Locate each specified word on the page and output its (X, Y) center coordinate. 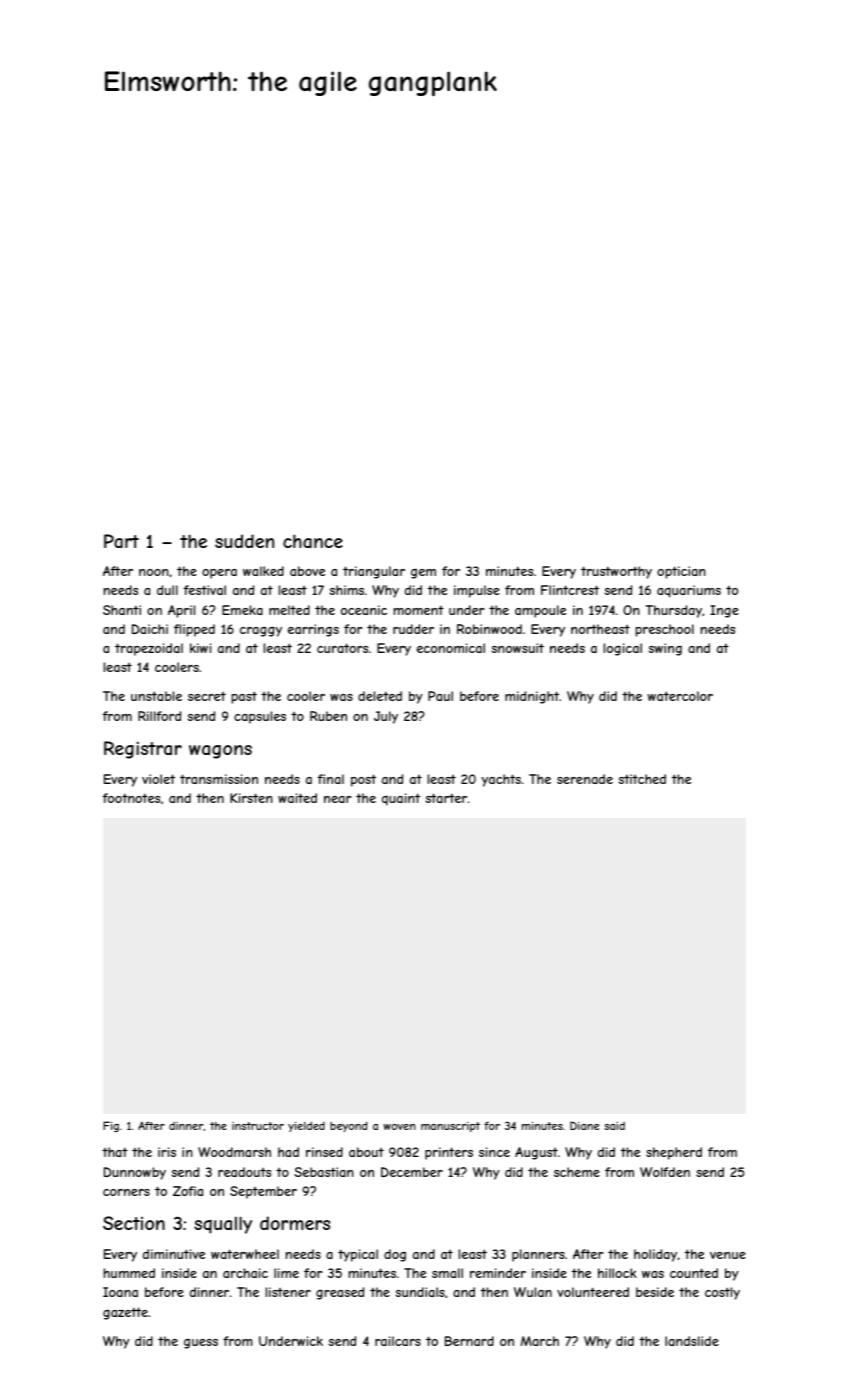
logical (623, 649)
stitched (642, 779)
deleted (380, 696)
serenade (585, 779)
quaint (401, 799)
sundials (420, 1292)
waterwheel (245, 1254)
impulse (477, 591)
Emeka (242, 610)
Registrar (143, 750)
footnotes (131, 798)
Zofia (188, 1191)
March (539, 1341)
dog (395, 1255)
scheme (577, 1172)
